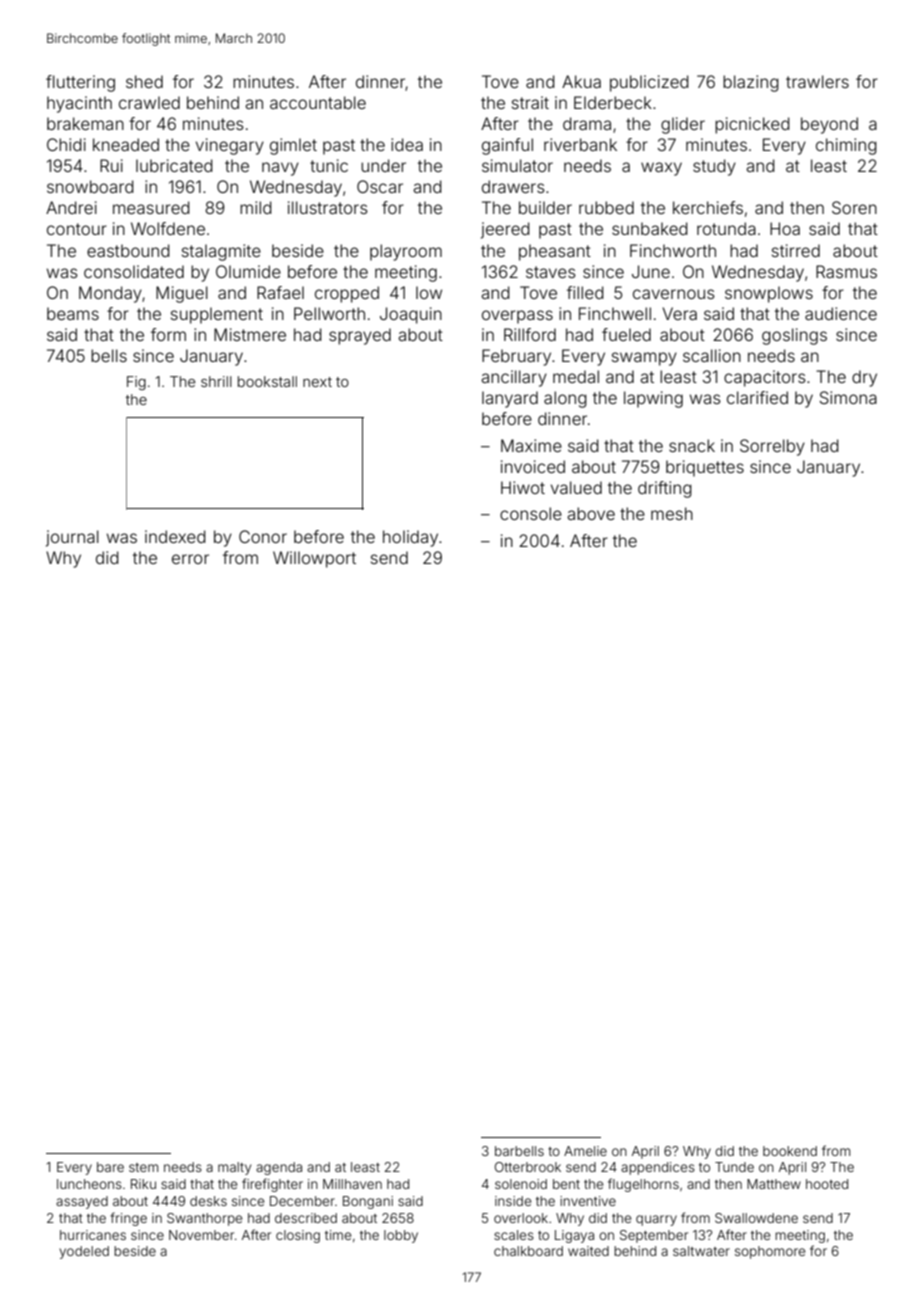 The height and width of the document is (1308, 924). I want to click on Amelie, so click(585, 1151).
